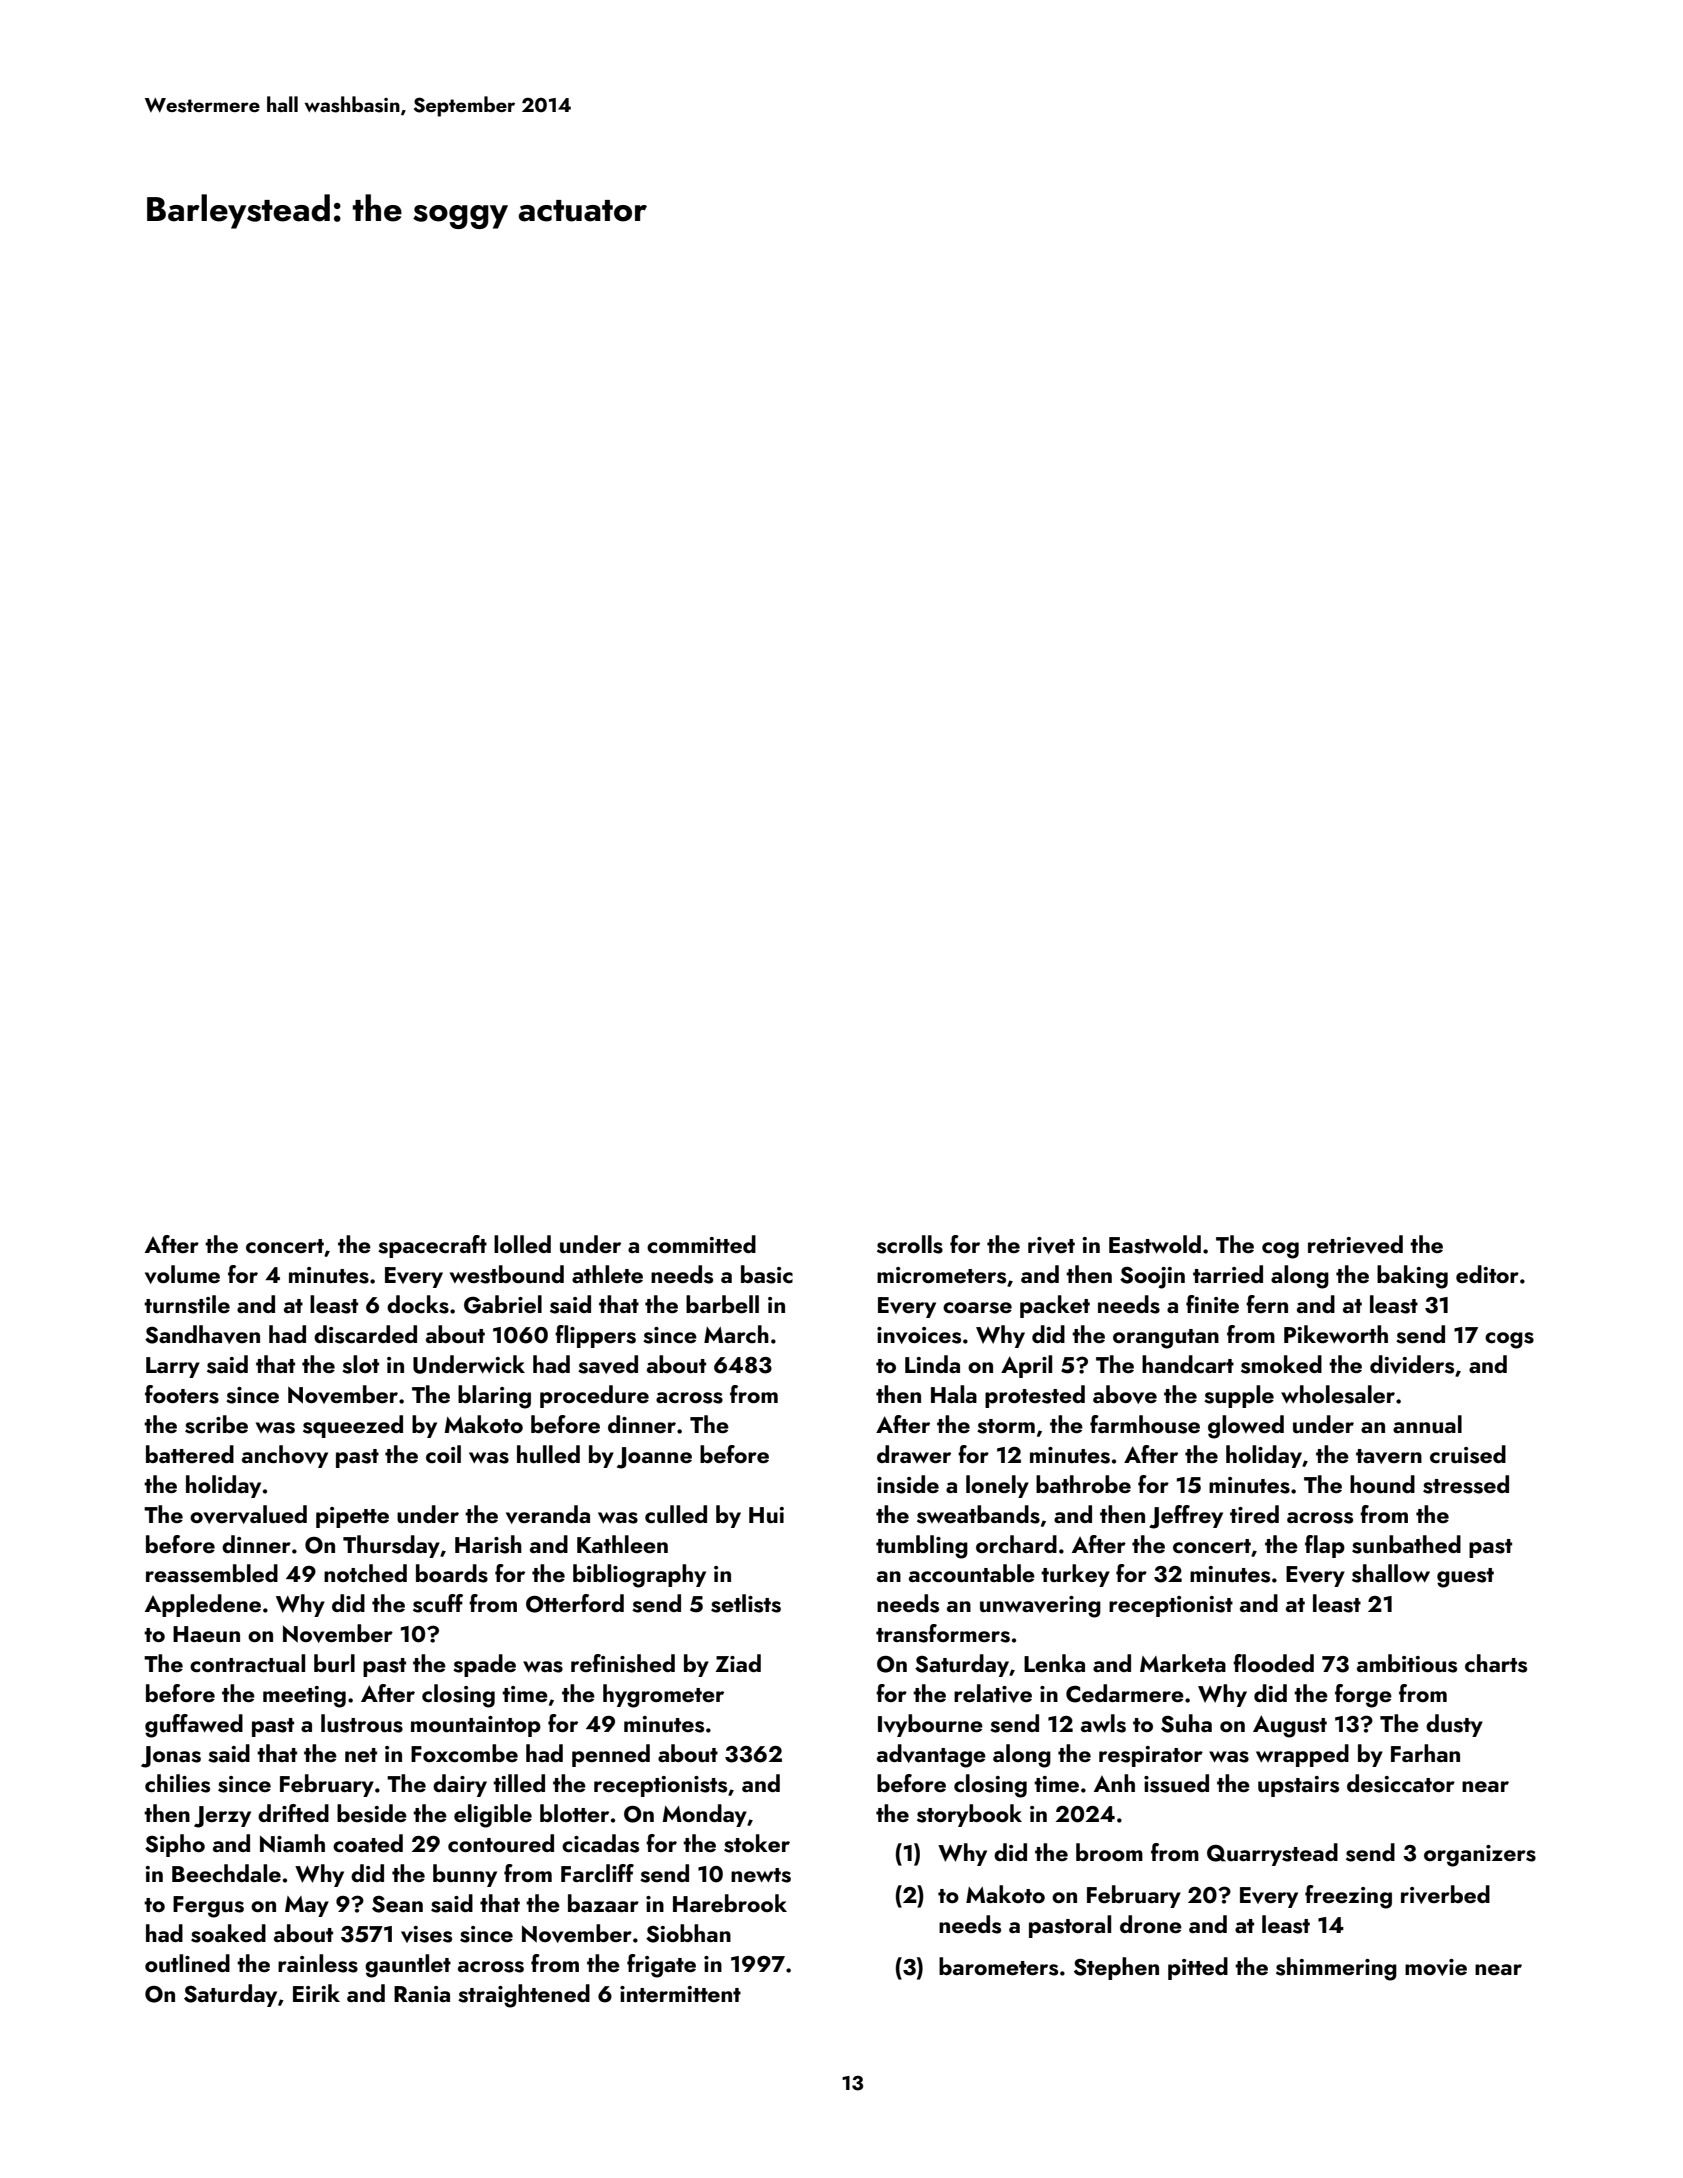  Describe the element at coordinates (503, 1304) in the image. I see `Gabriel` at that location.
